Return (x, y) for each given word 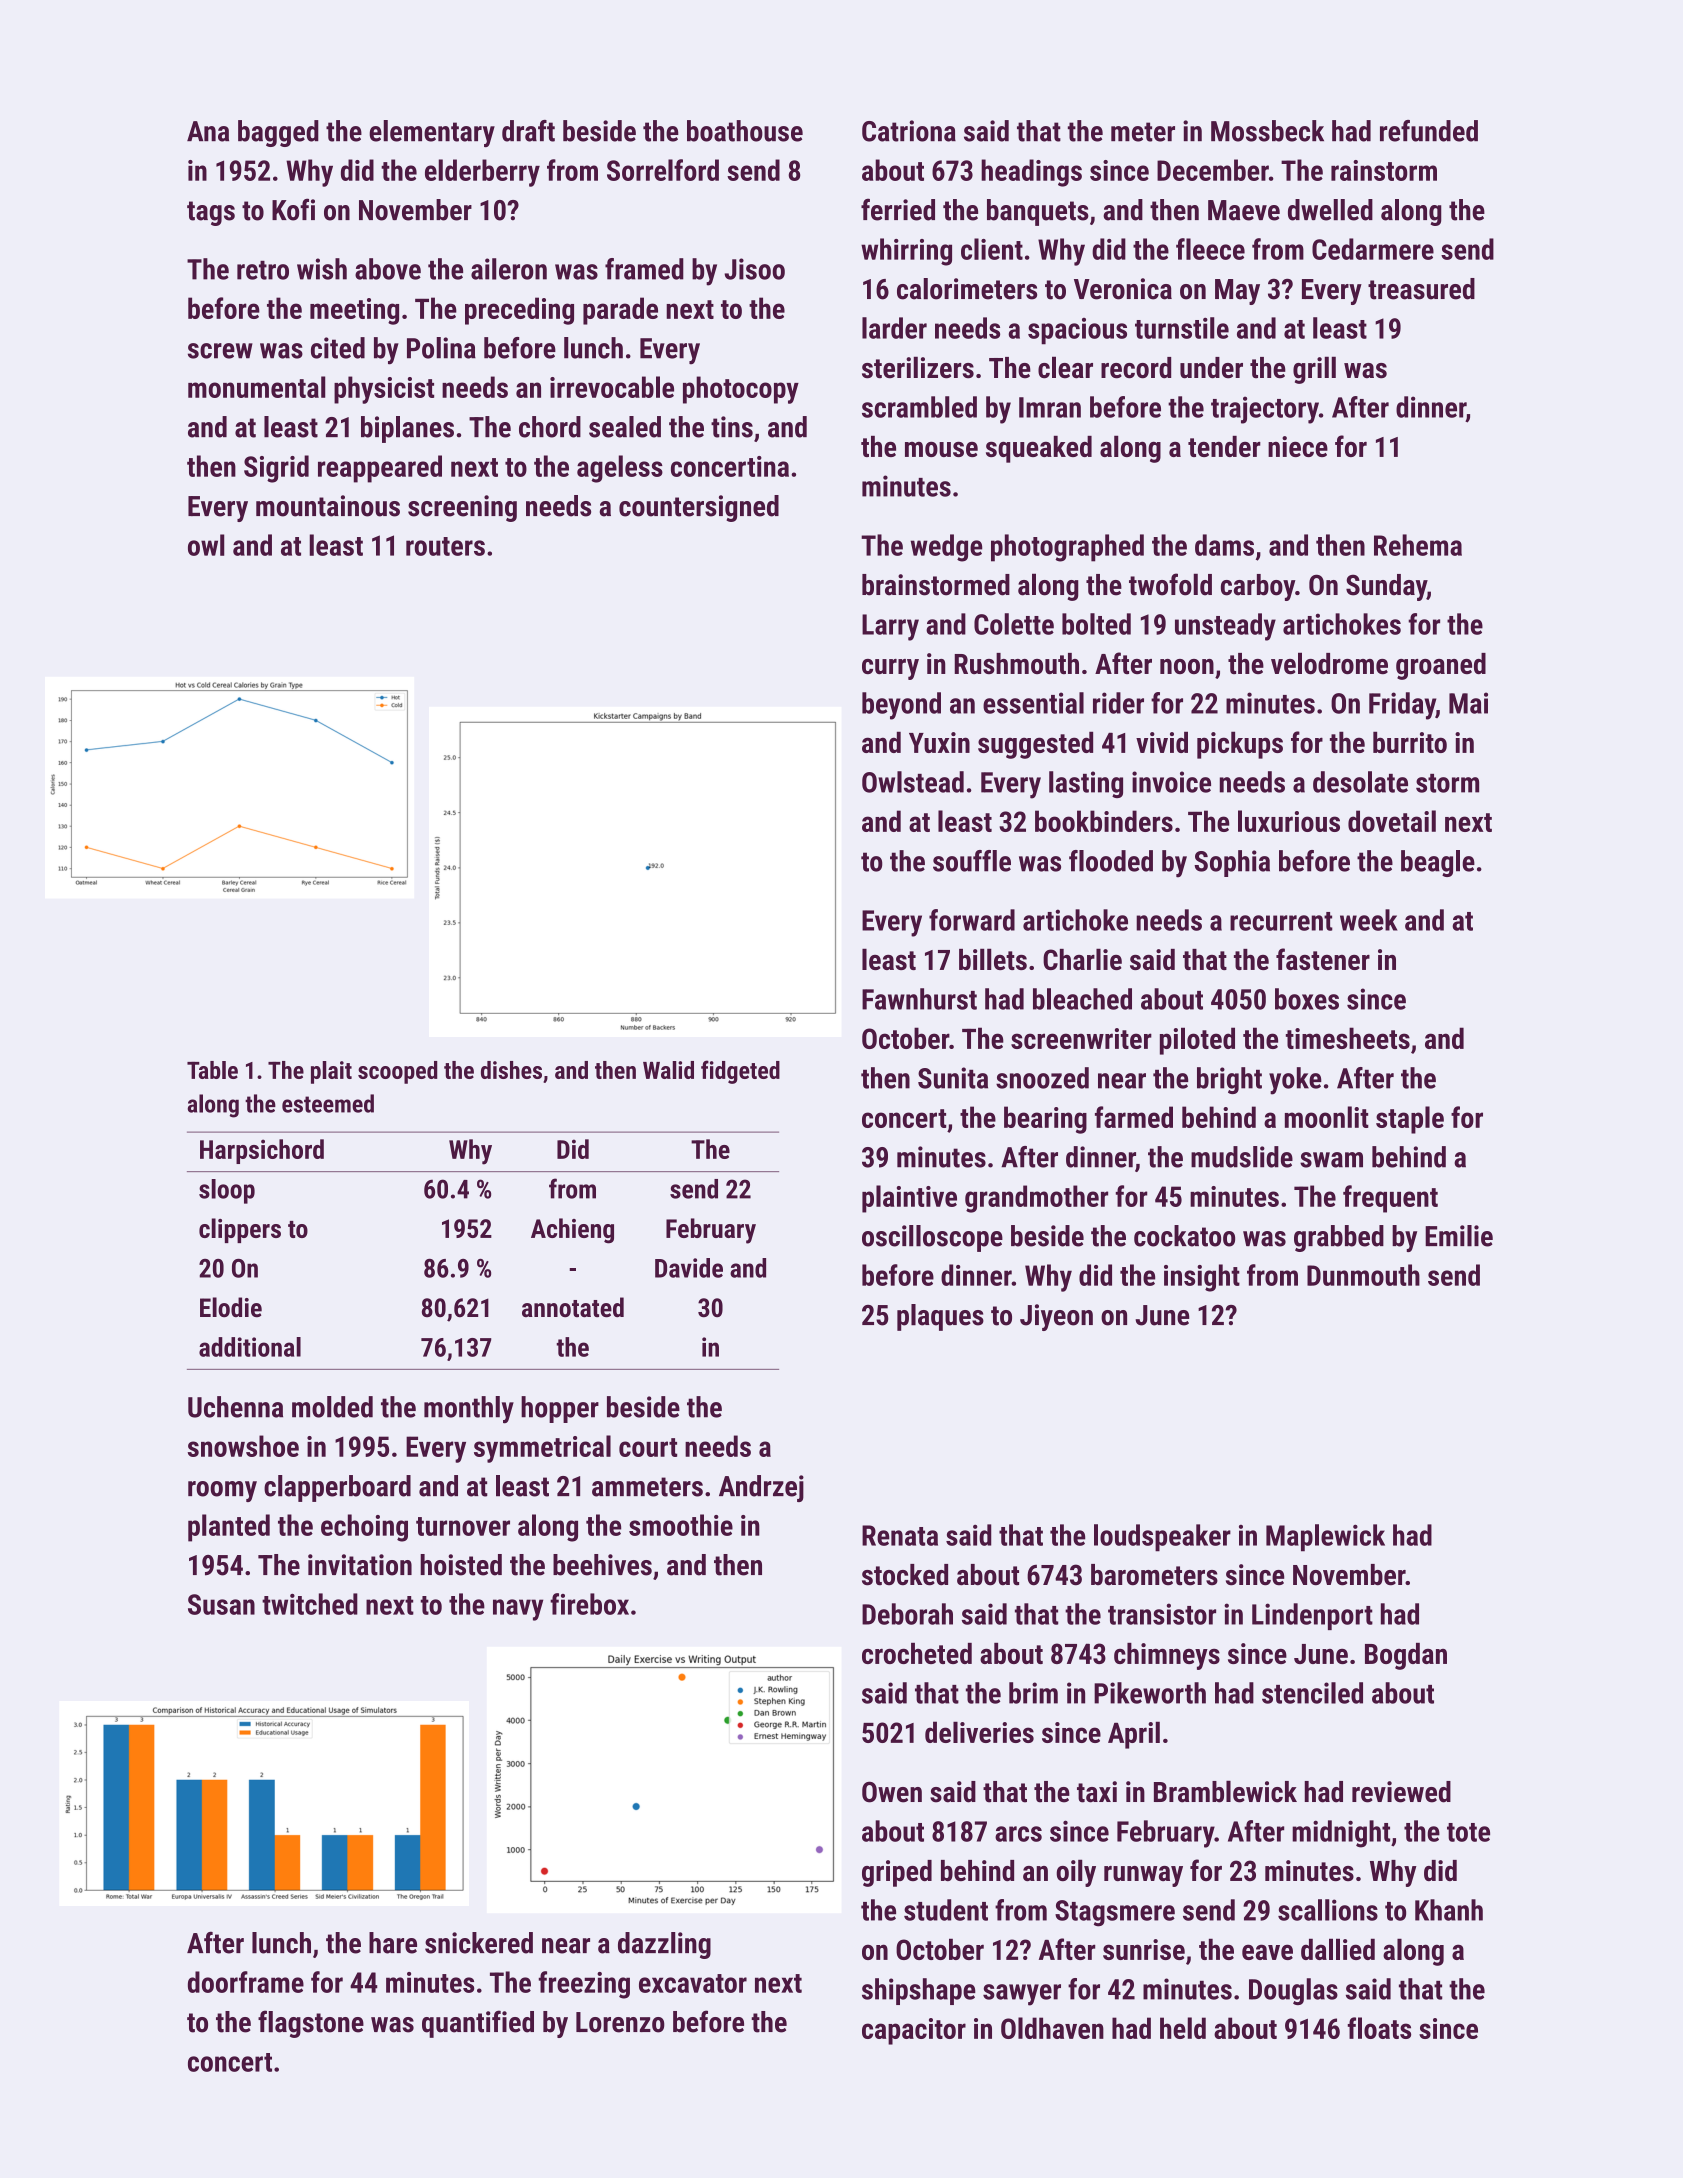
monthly (469, 1410)
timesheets (1348, 1038)
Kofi (293, 209)
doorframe (246, 1982)
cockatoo (1184, 1236)
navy (518, 1610)
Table (212, 1070)
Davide (689, 1268)
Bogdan (1406, 1656)
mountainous (328, 506)
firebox (589, 1604)
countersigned (699, 508)
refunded (1429, 131)
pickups (1240, 745)
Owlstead (913, 782)
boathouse (745, 131)
